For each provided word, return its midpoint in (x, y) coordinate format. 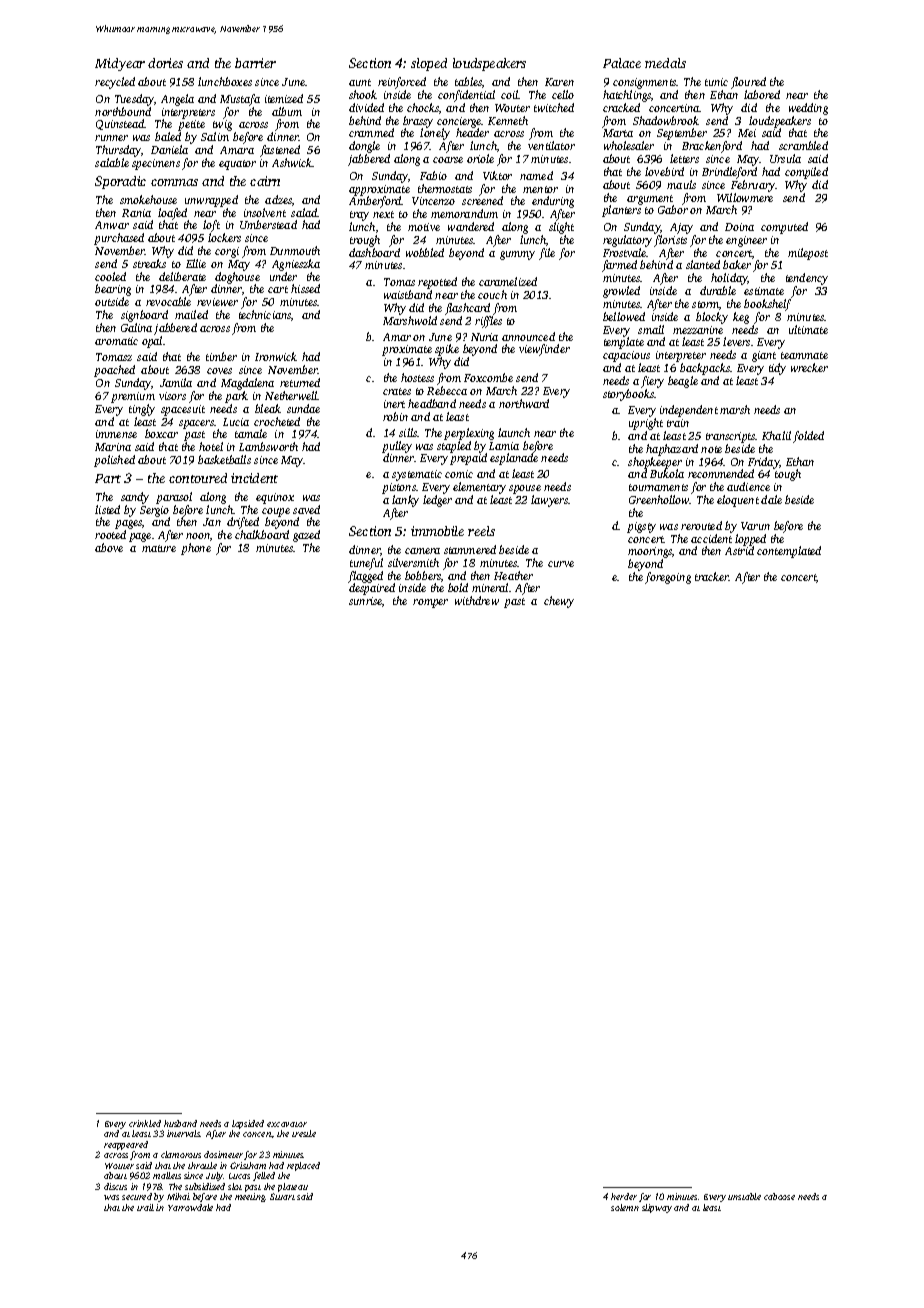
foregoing (668, 578)
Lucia (236, 422)
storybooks (629, 395)
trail (145, 1207)
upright (646, 424)
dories (165, 63)
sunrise (366, 602)
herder (624, 1196)
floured (748, 83)
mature (159, 548)
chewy (559, 602)
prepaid (468, 459)
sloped (429, 64)
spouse (525, 489)
